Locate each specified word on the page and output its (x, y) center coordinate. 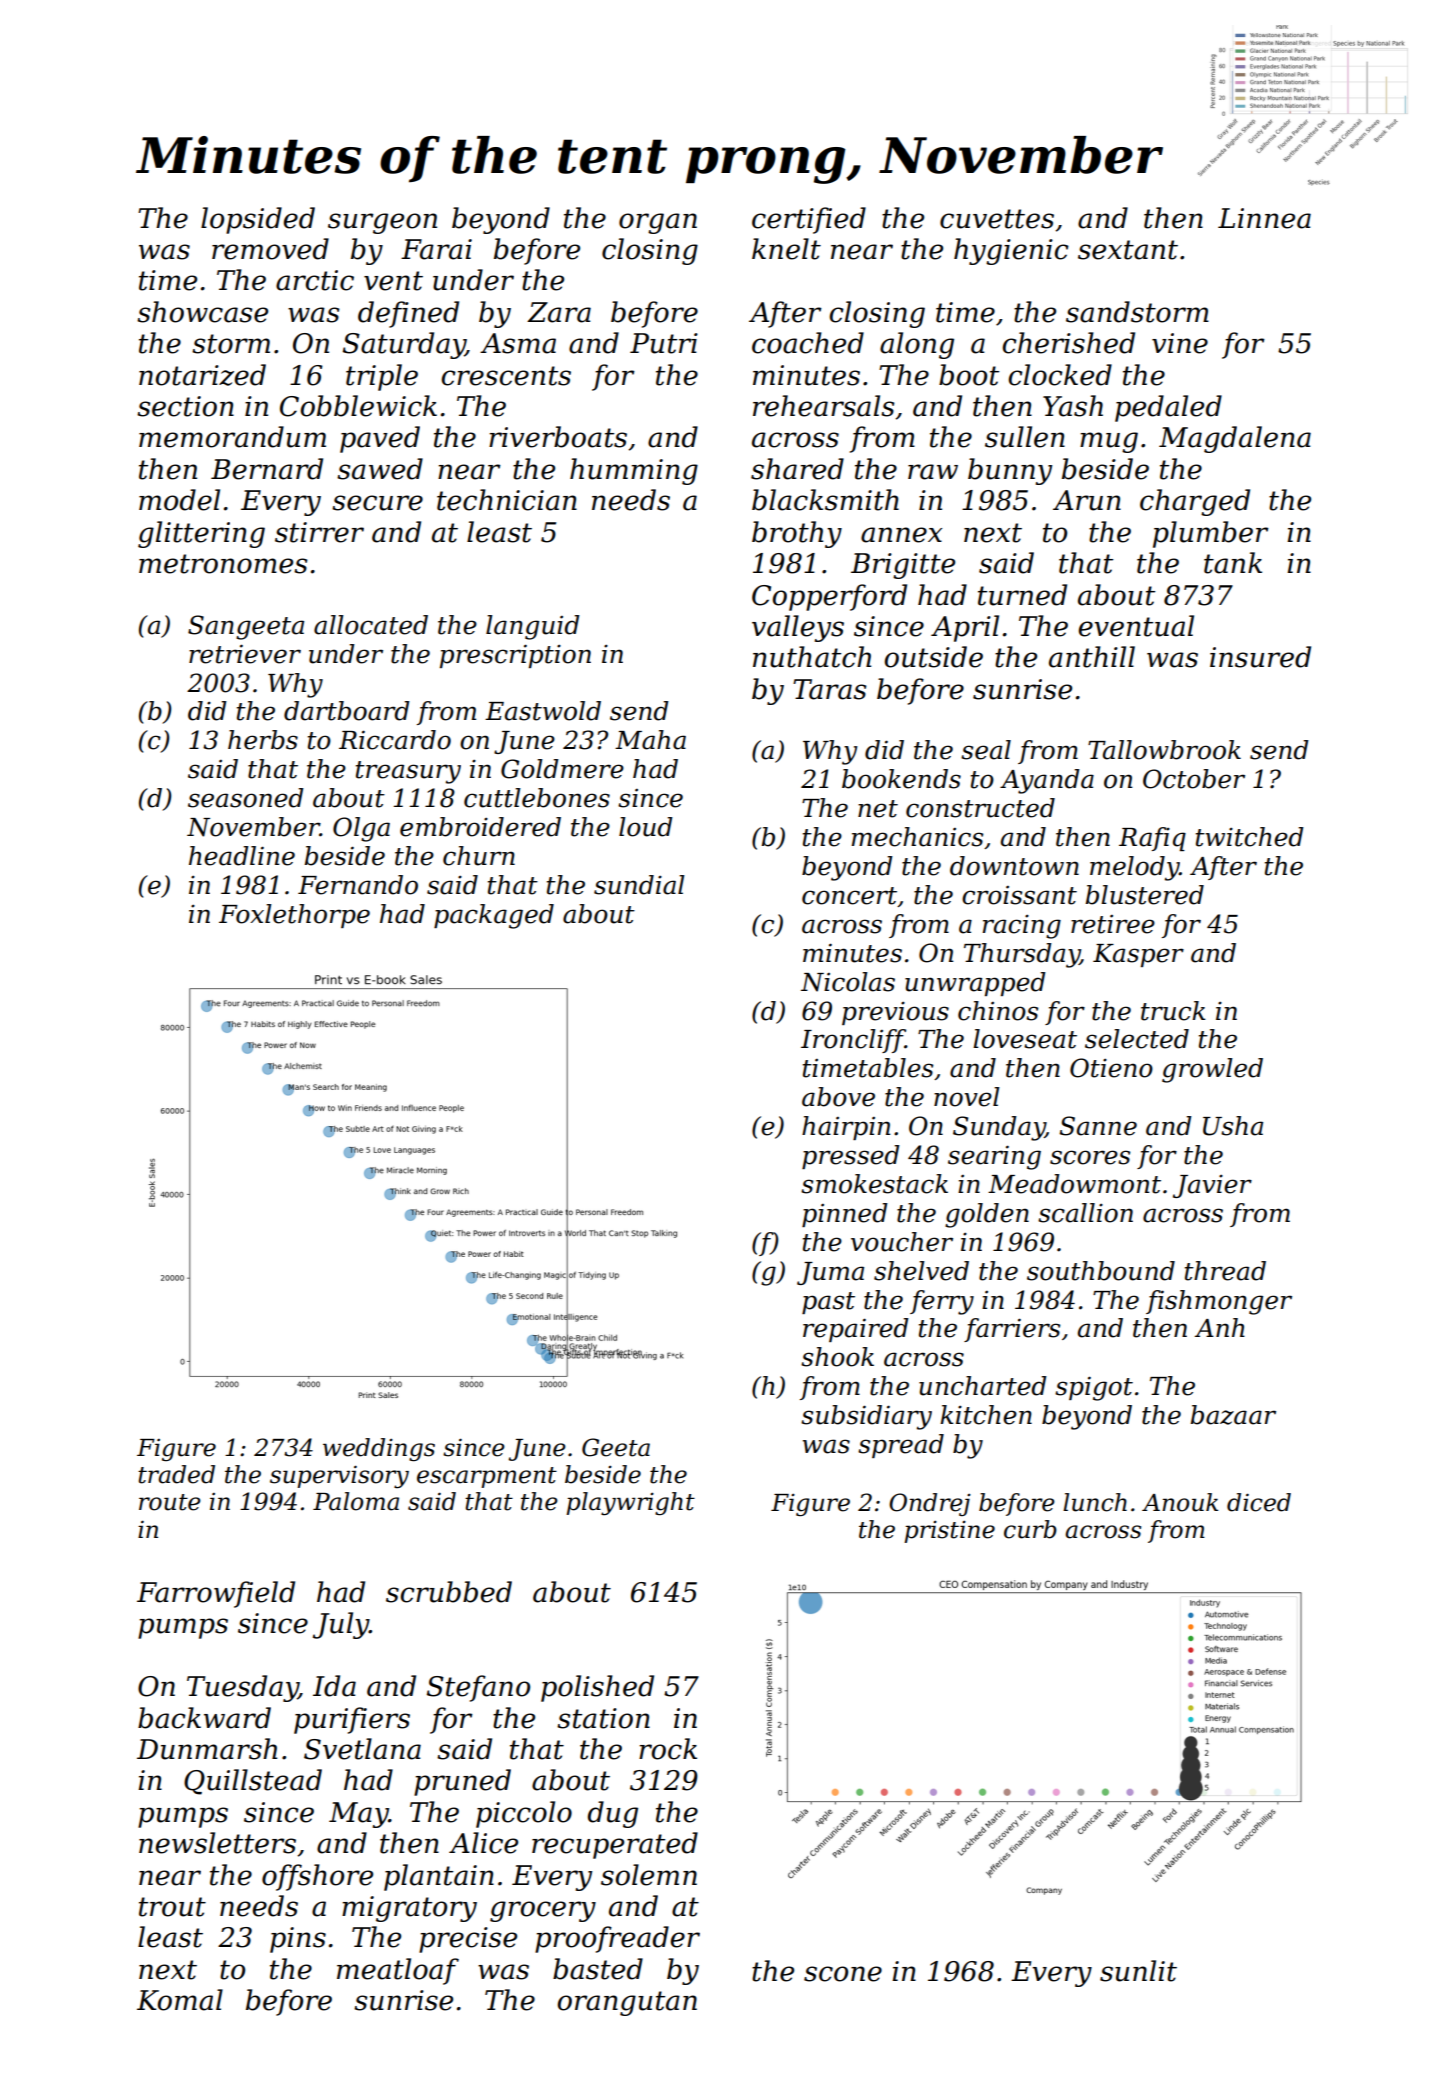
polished (597, 1688)
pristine (949, 1532)
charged (1195, 502)
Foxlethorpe (294, 916)
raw (933, 472)
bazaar (1233, 1415)
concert (850, 897)
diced (1259, 1502)
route (170, 1502)
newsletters (217, 1843)
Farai (436, 249)
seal (986, 750)
